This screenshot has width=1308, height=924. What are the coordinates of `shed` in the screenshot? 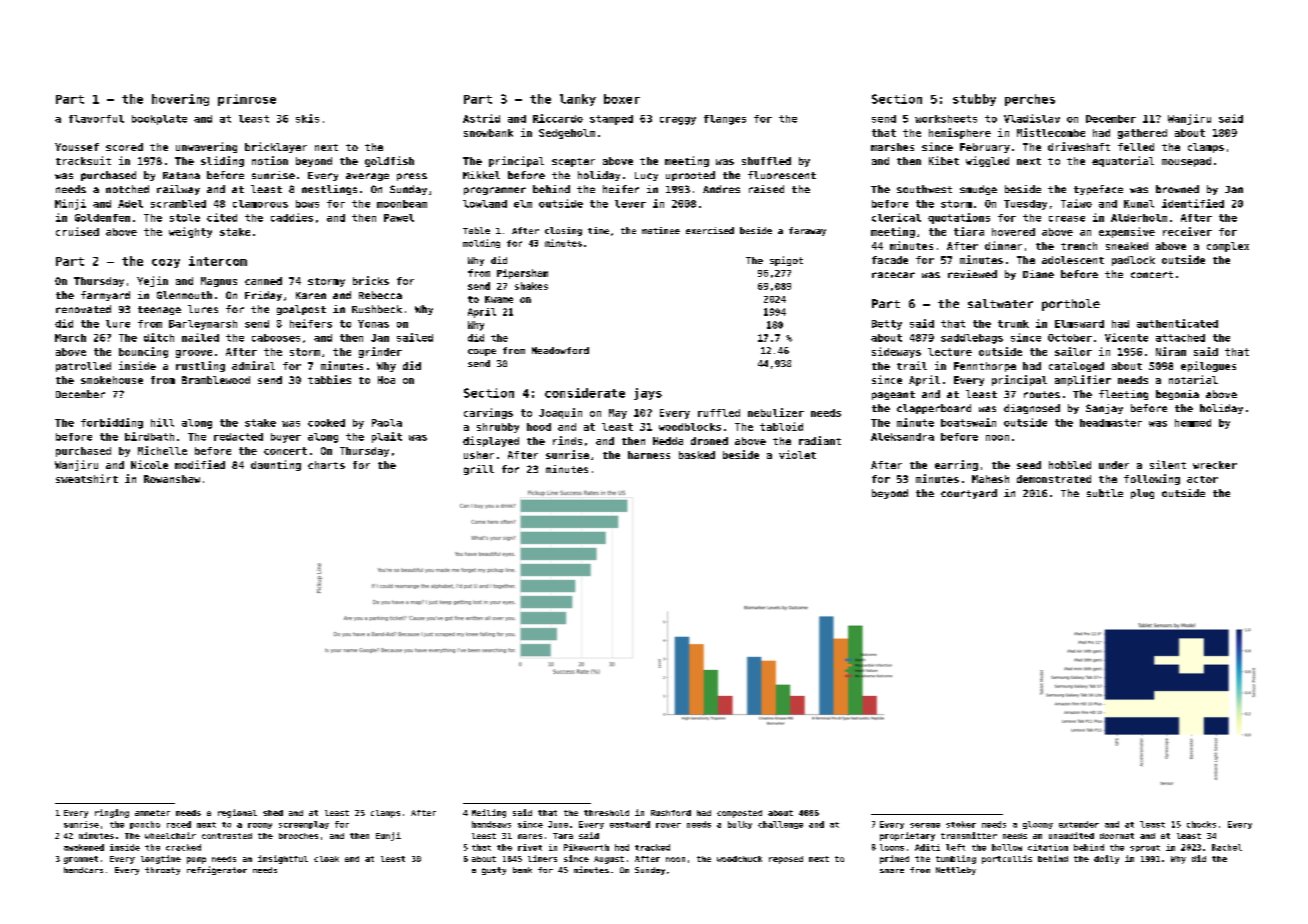 It's located at (273, 813).
